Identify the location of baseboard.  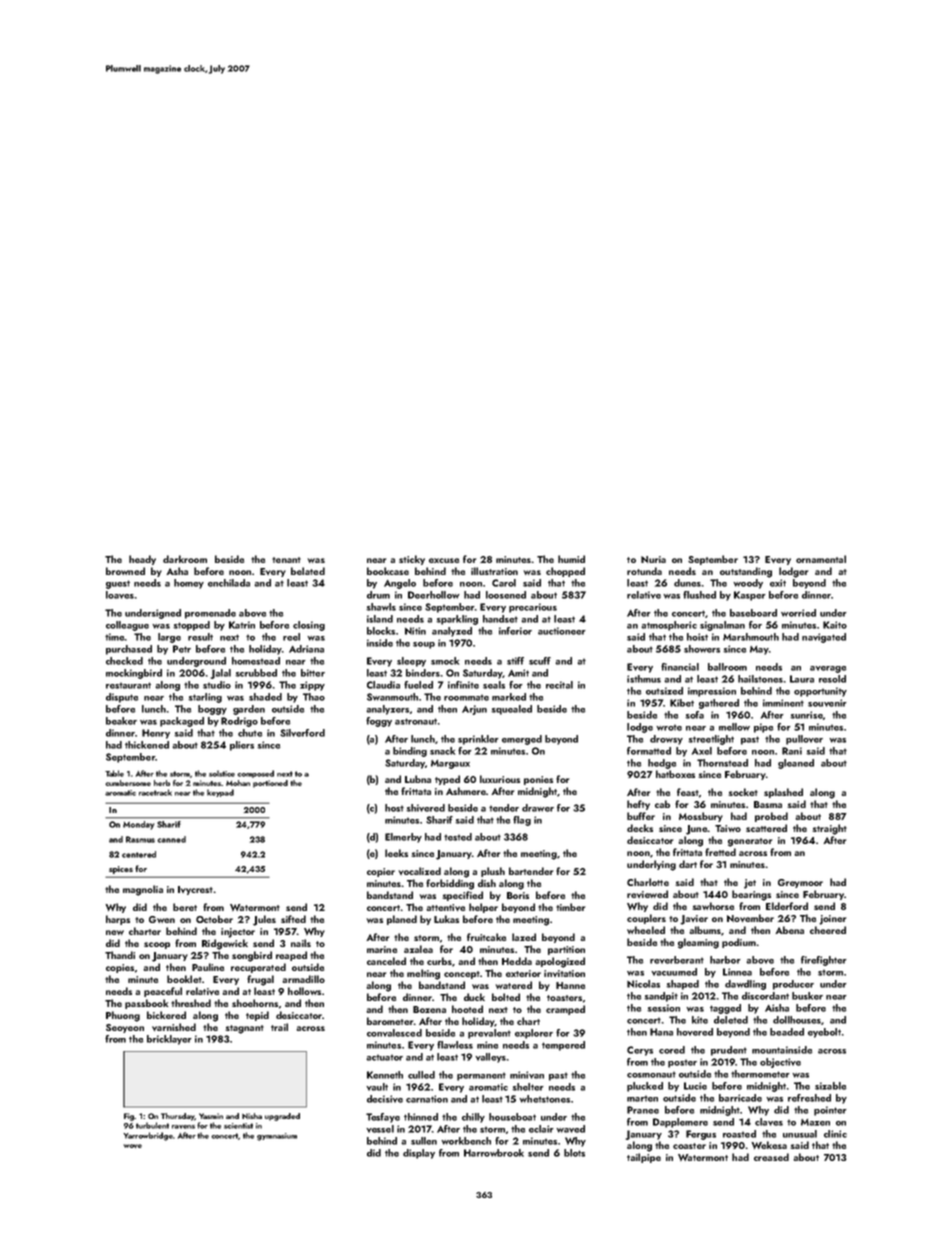
(753, 613).
